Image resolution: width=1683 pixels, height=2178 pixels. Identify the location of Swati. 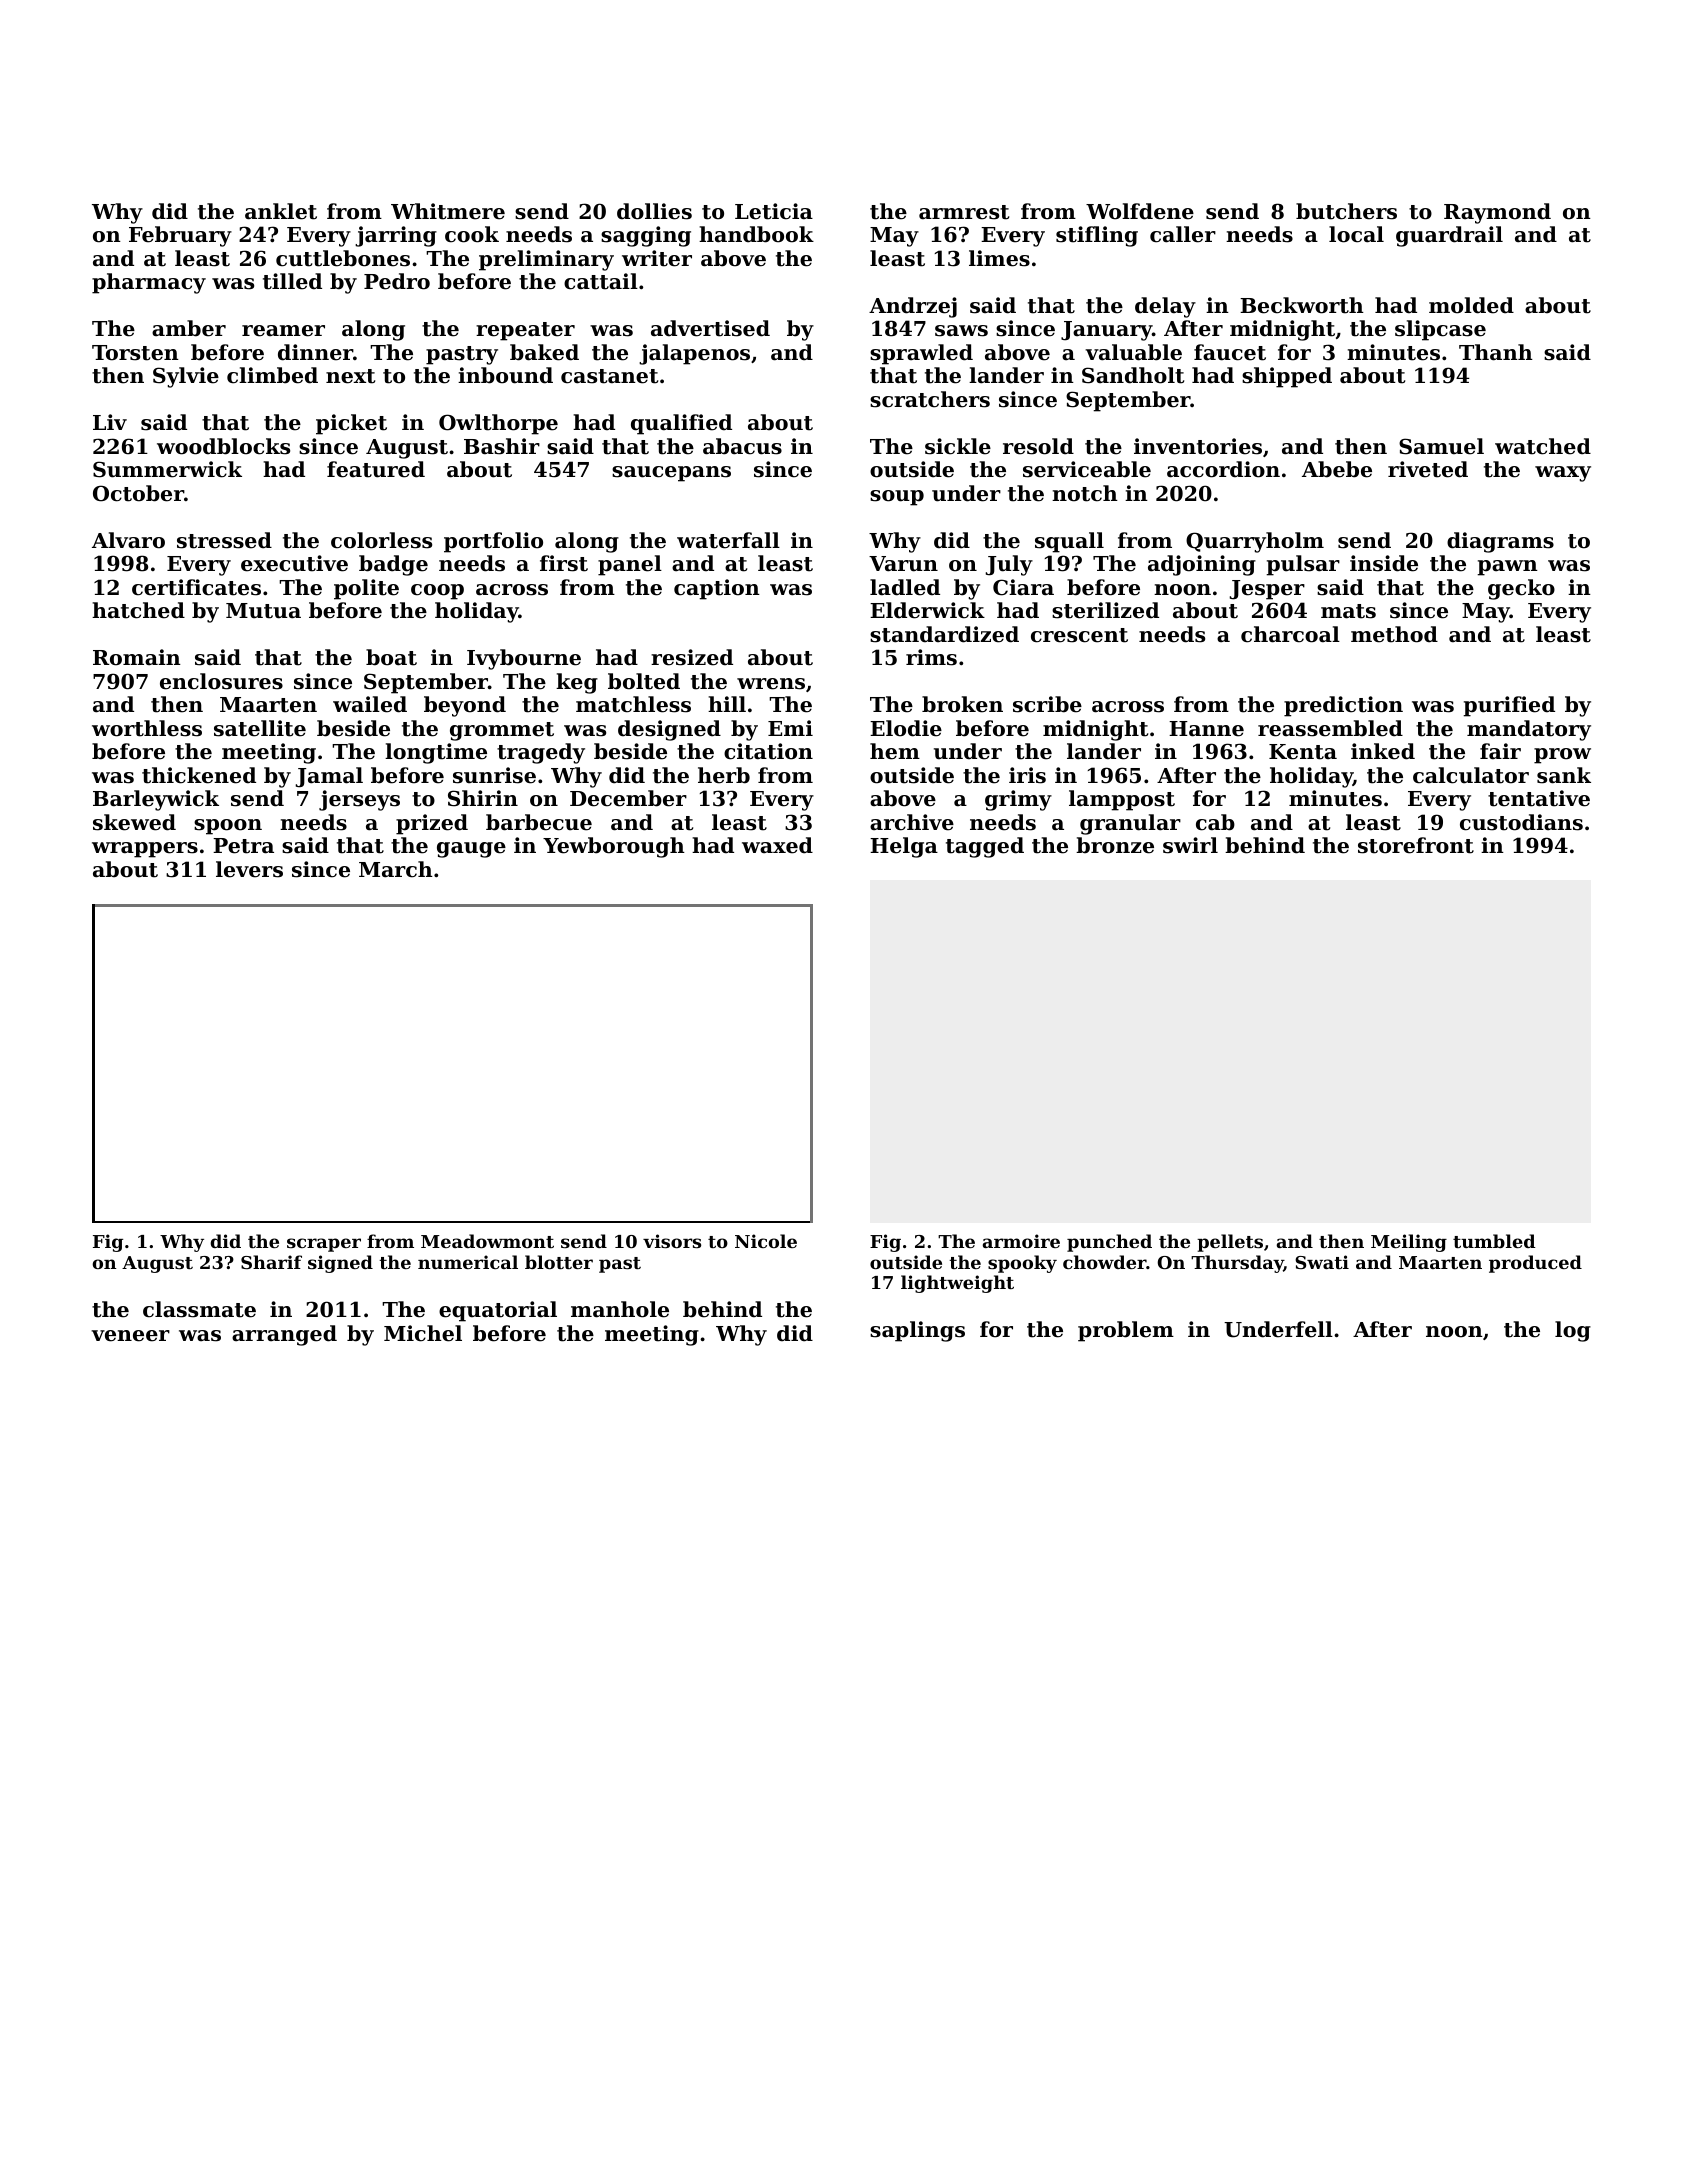
(1322, 1262).
